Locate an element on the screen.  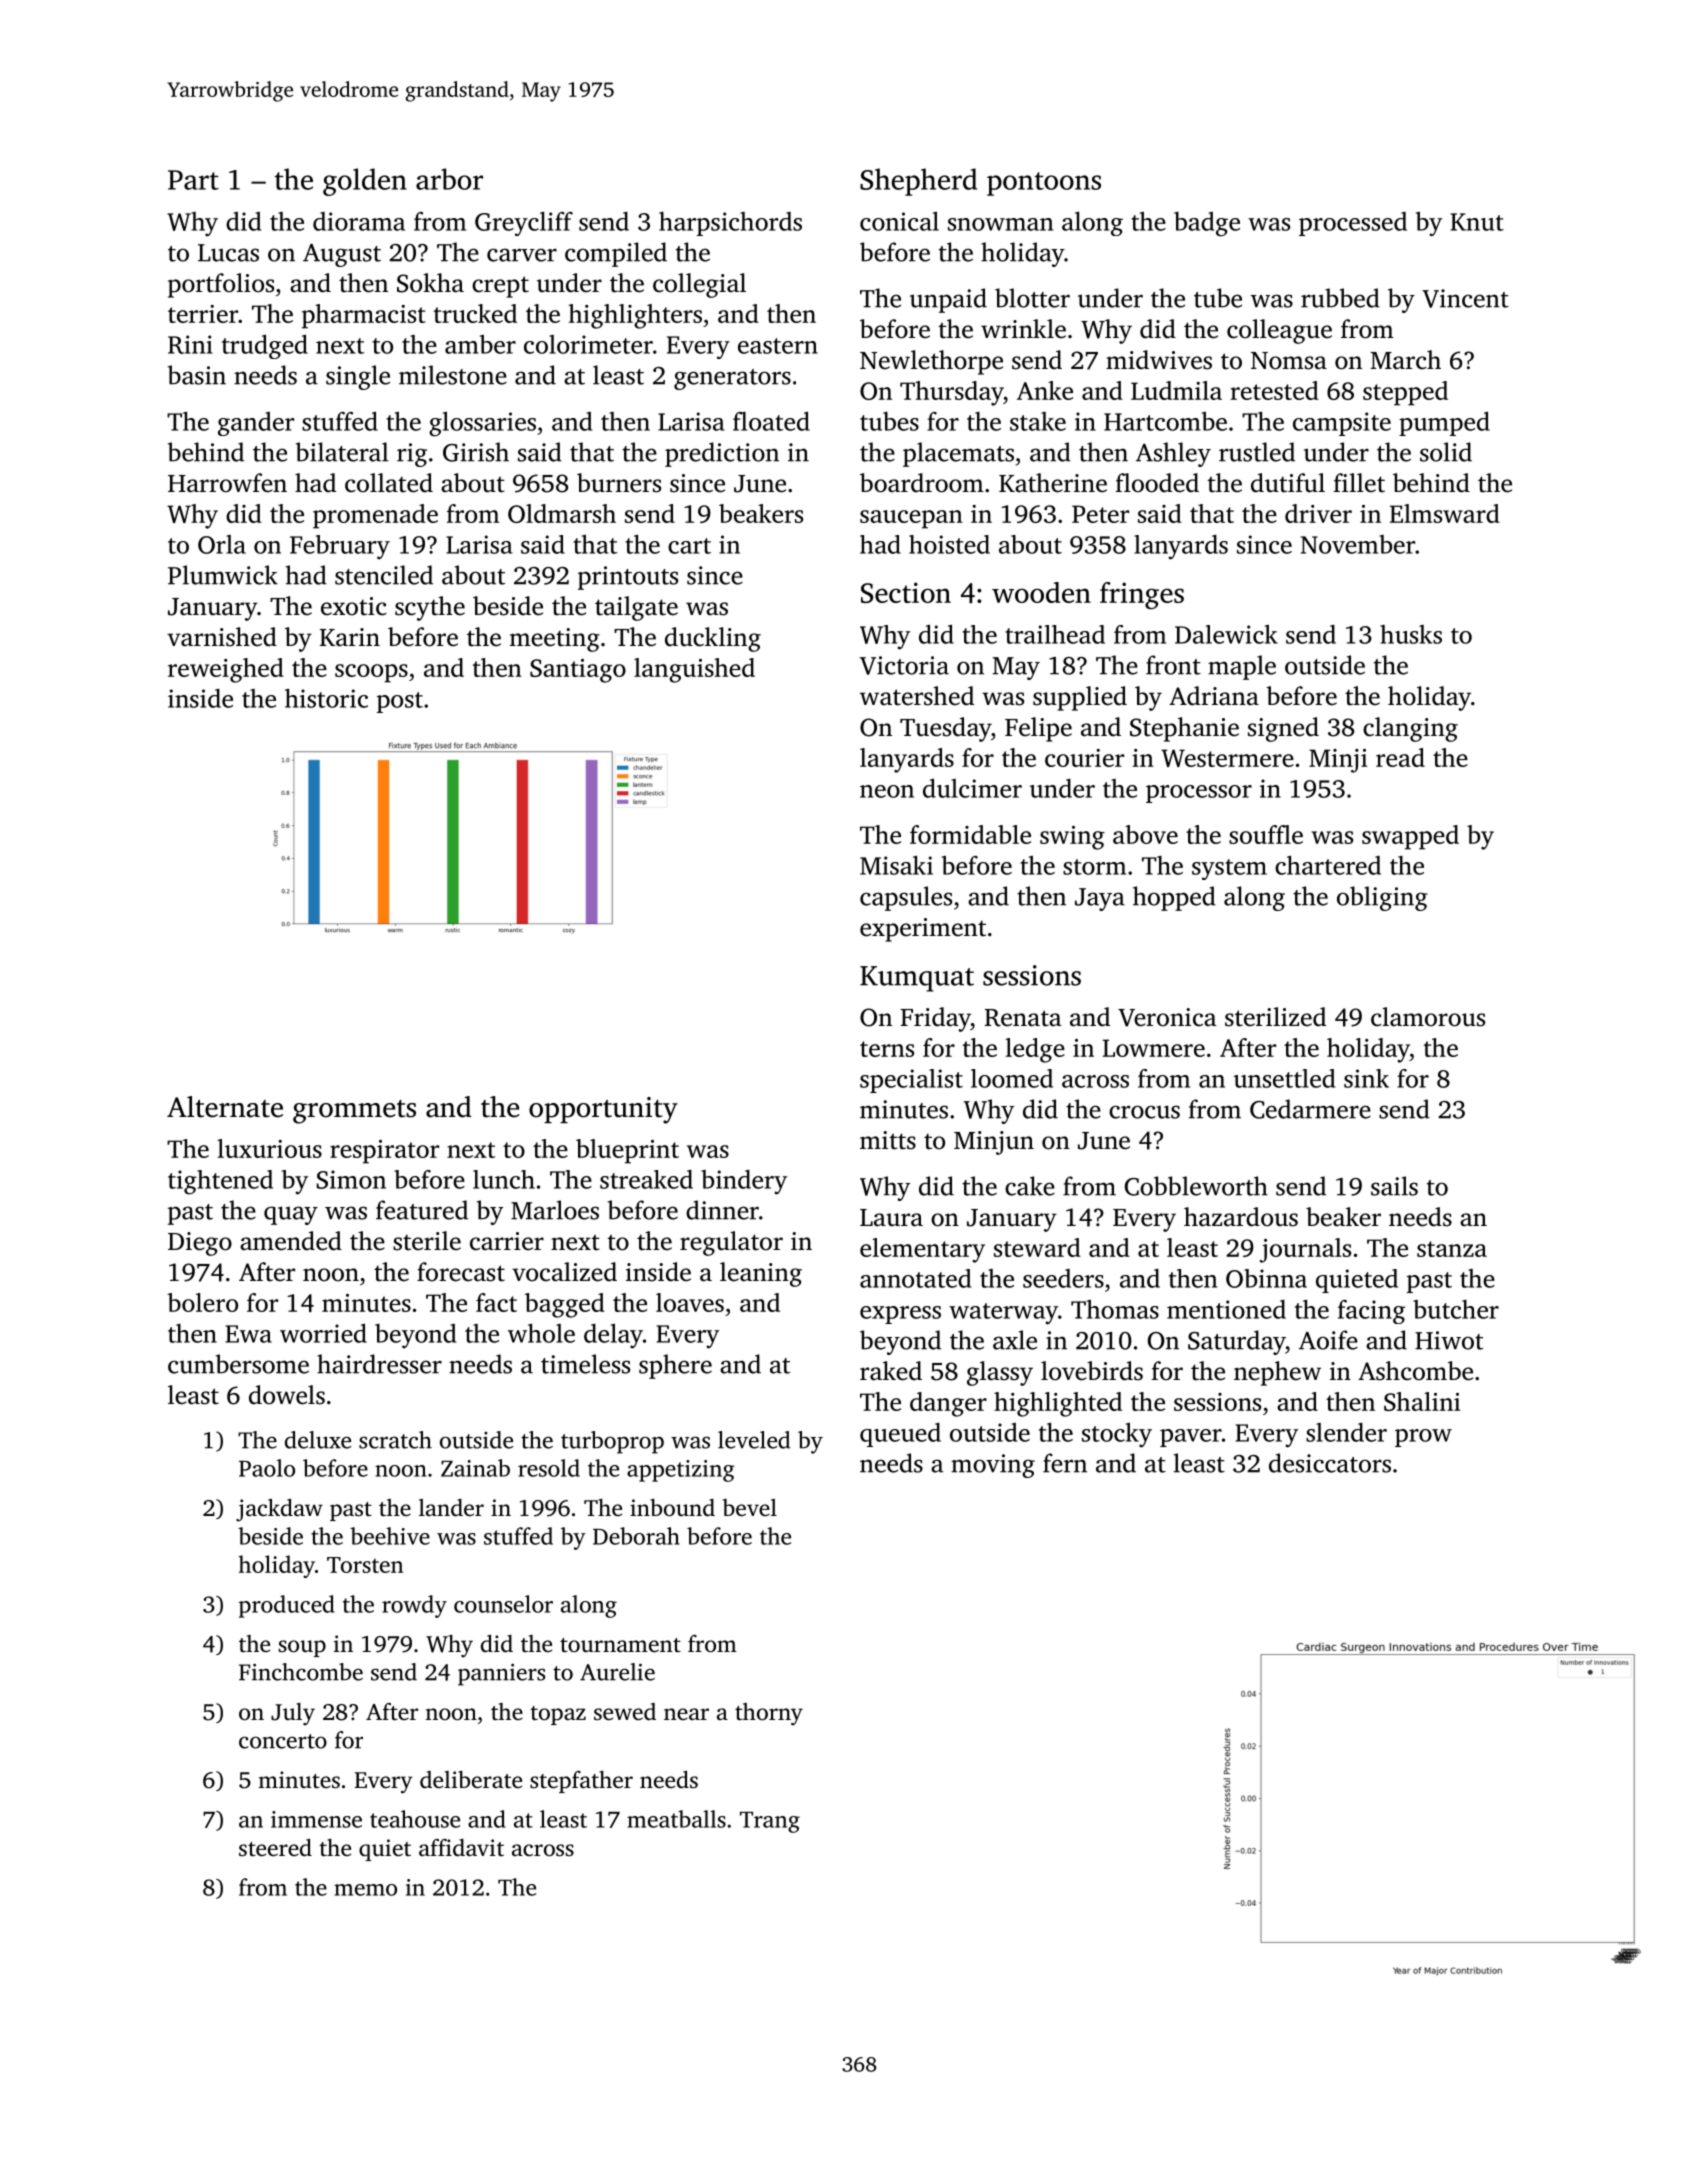
Diego is located at coordinates (200, 1244).
